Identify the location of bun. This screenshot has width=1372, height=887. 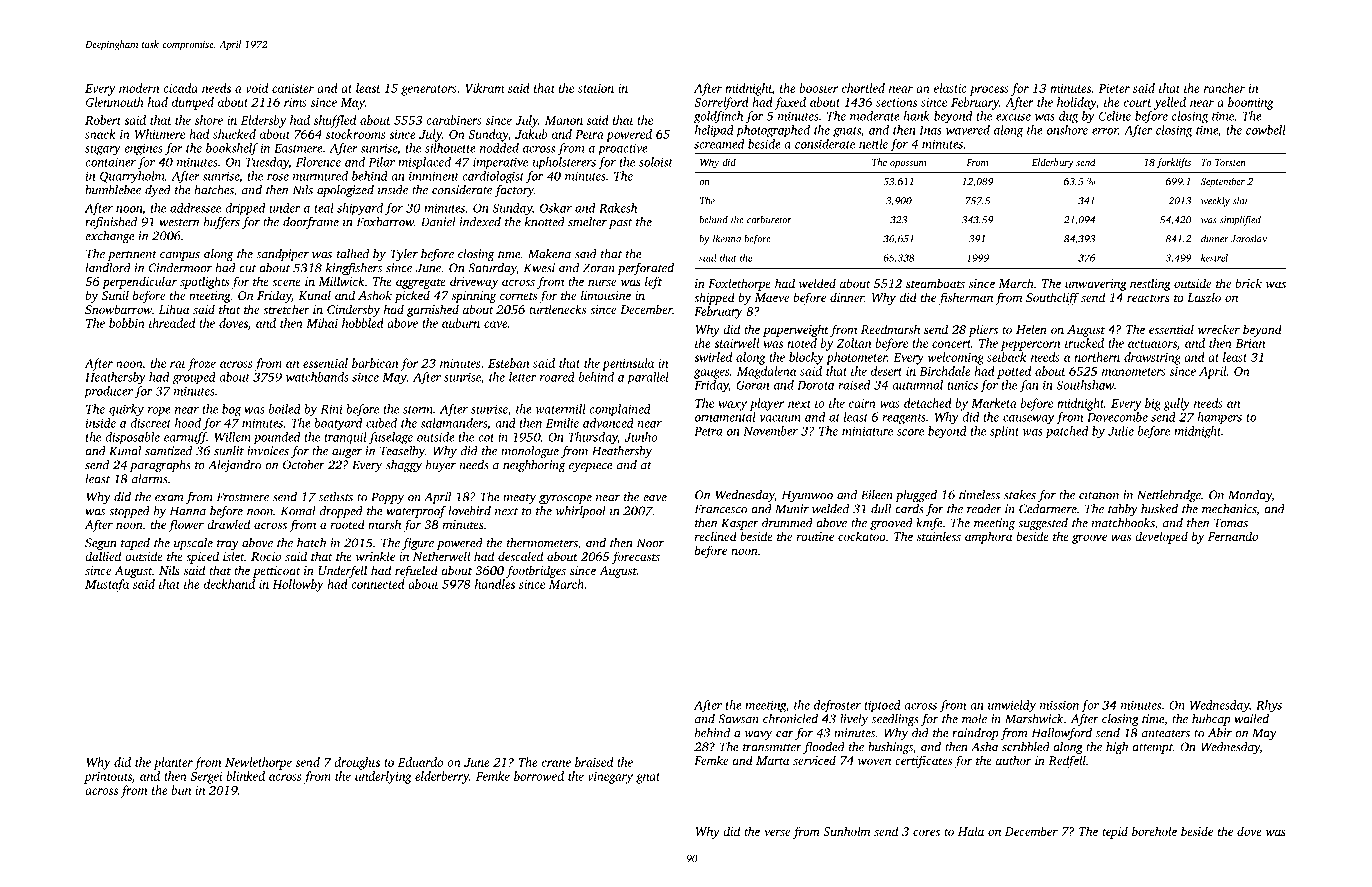
(181, 790).
